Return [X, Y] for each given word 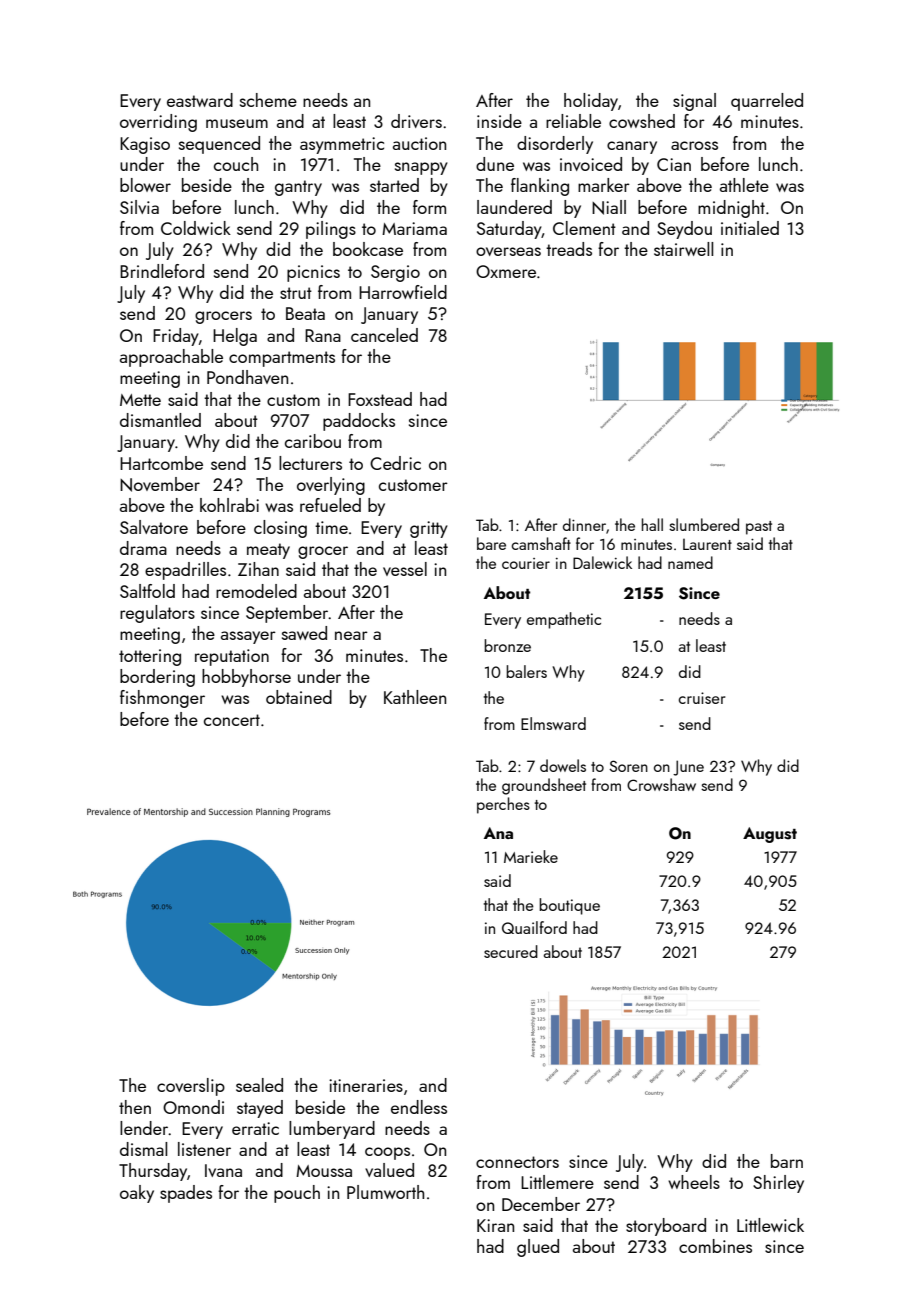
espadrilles [185, 571]
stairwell [683, 249]
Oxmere [506, 271]
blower [145, 185]
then [135, 1107]
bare [491, 543]
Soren [628, 766]
